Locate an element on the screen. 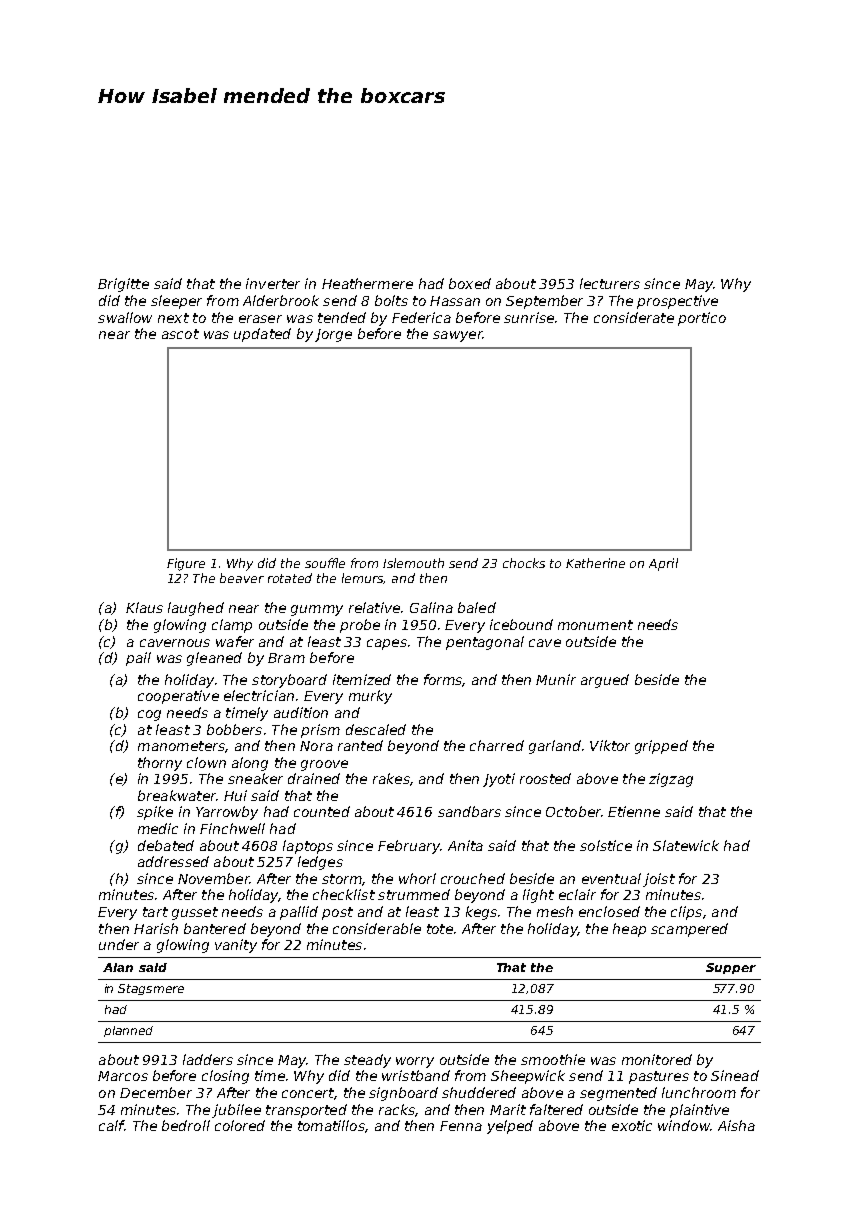 The image size is (859, 1219). updated is located at coordinates (262, 335).
